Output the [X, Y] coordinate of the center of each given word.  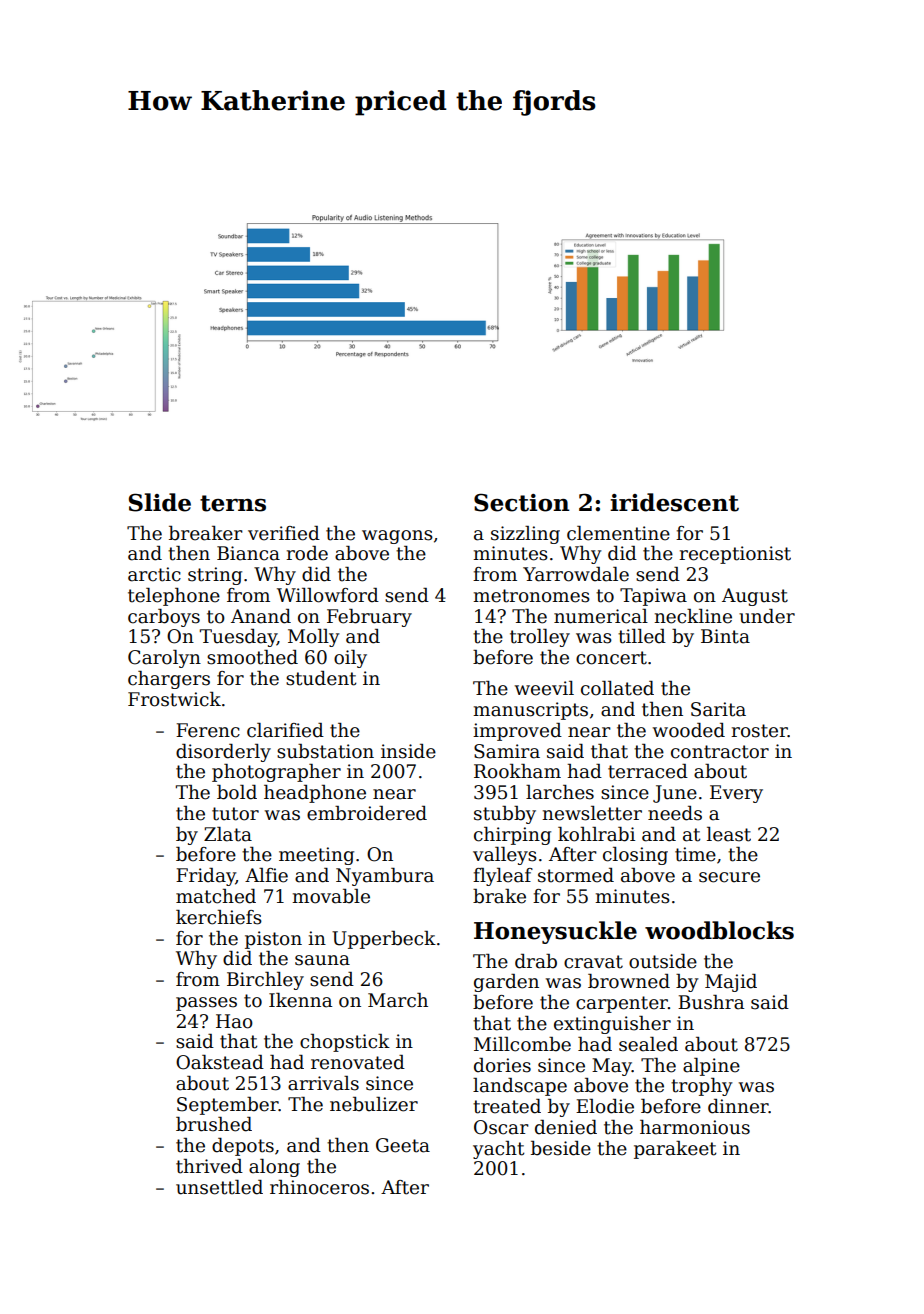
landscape [520, 1087]
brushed [214, 1124]
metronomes [531, 596]
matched [216, 896]
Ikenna [300, 1000]
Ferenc [208, 730]
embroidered [367, 813]
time [695, 854]
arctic [154, 574]
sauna [322, 960]
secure [729, 877]
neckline [693, 616]
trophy [702, 1087]
